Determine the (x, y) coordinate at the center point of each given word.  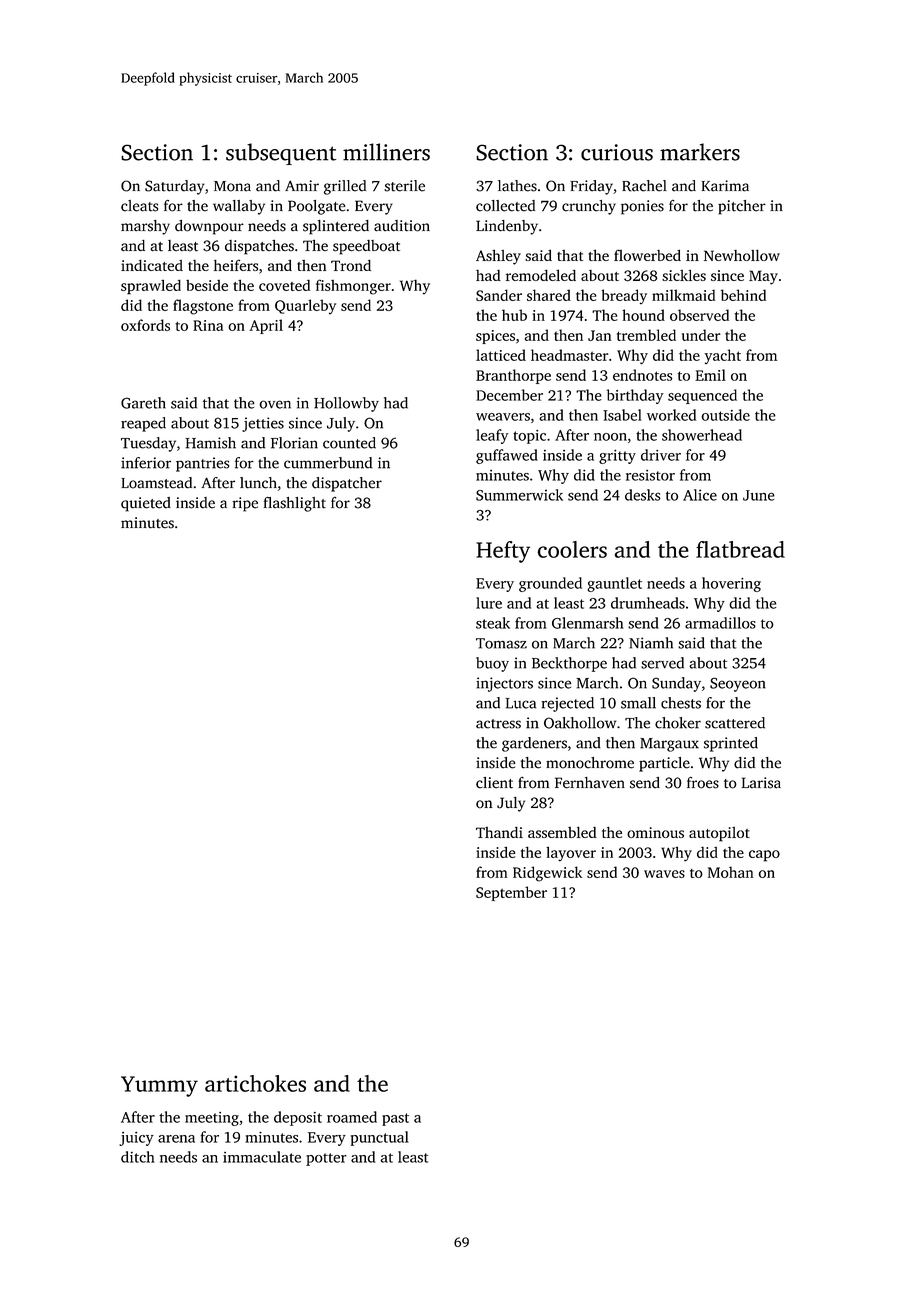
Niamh (651, 643)
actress (498, 724)
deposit (298, 1118)
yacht (722, 356)
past (395, 1119)
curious (617, 152)
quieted (146, 504)
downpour (209, 227)
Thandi (499, 832)
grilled (345, 187)
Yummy (159, 1086)
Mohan (730, 872)
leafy (492, 436)
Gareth (143, 403)
